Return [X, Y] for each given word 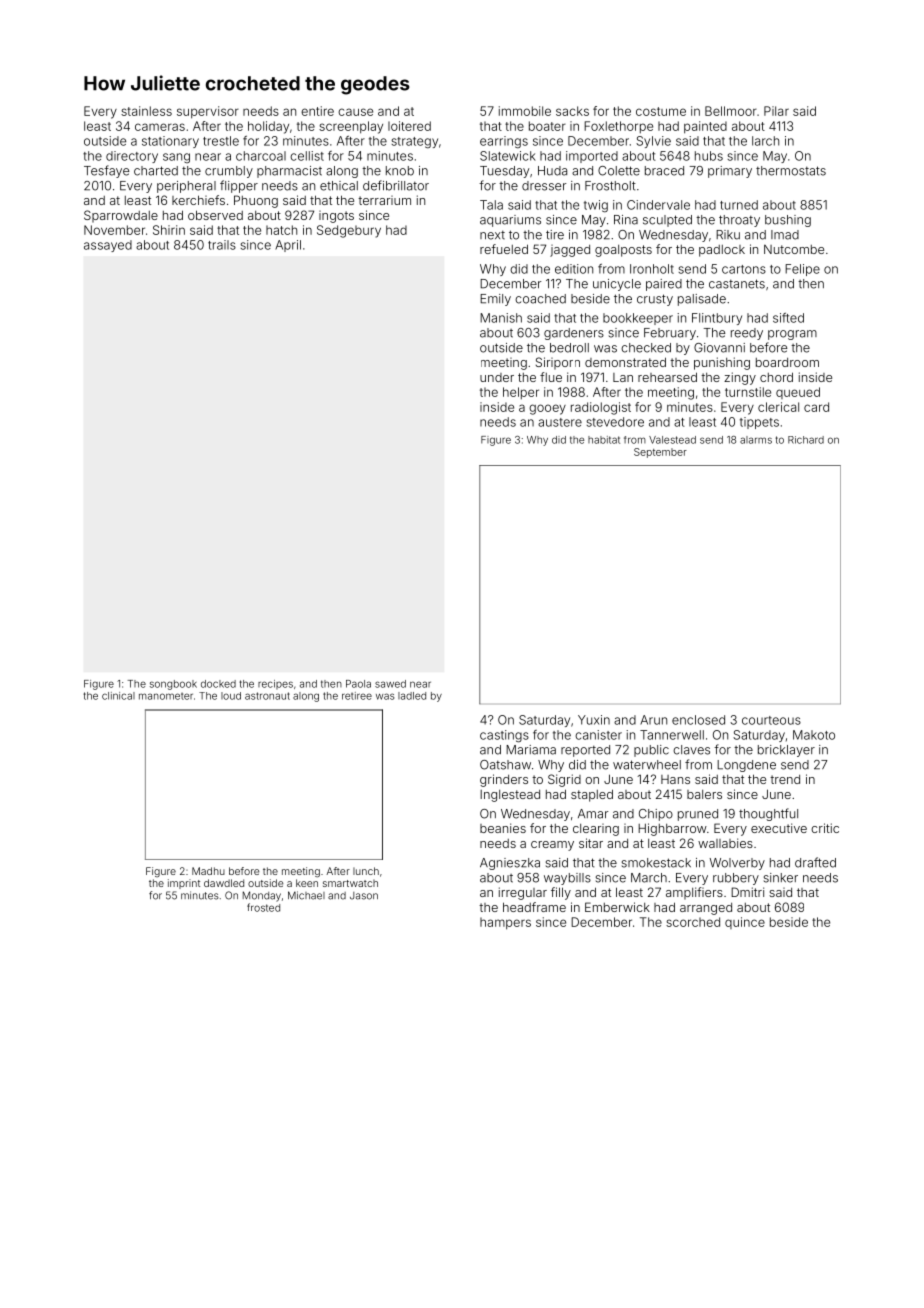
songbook [173, 685]
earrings [504, 142]
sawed [390, 684]
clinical [118, 696]
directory [132, 157]
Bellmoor [731, 111]
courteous [771, 720]
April [288, 246]
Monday [262, 896]
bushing [788, 221]
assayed [108, 246]
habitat [604, 440]
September [660, 453]
